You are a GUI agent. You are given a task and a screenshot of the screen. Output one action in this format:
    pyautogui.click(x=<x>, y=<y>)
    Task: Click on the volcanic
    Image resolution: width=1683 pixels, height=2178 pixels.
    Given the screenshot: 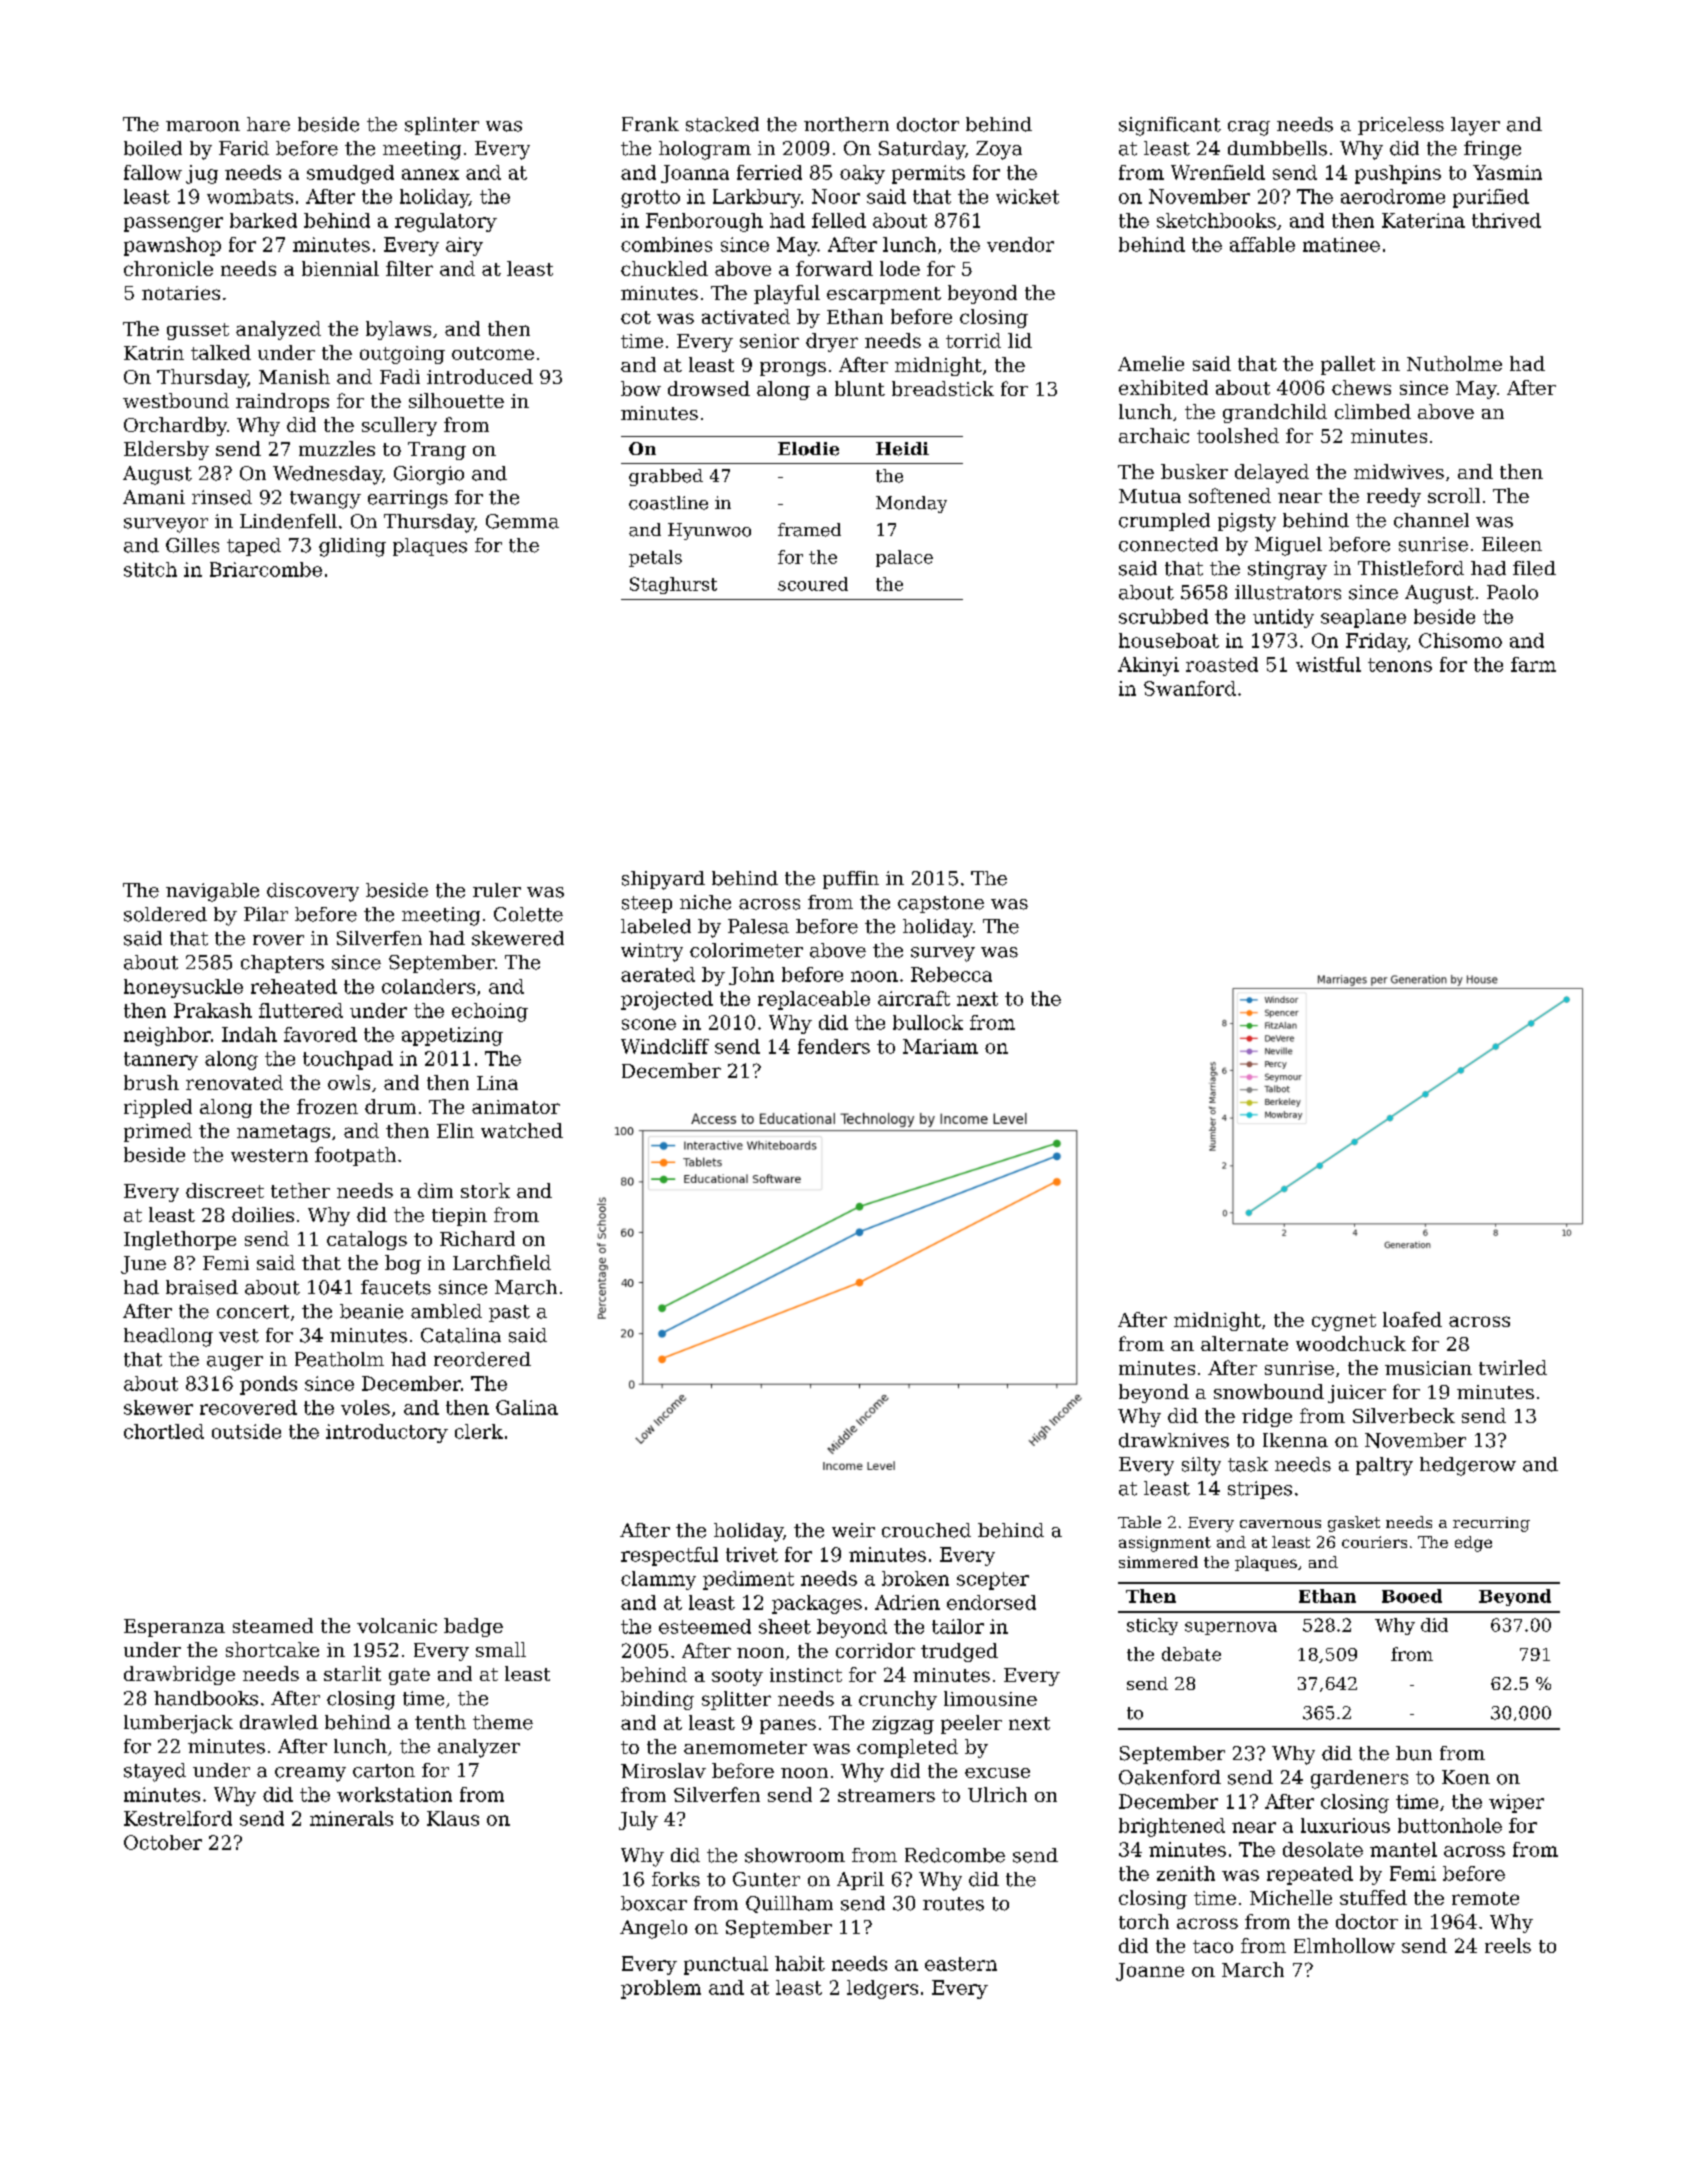 What is the action you would take?
    pyautogui.click(x=397, y=1625)
